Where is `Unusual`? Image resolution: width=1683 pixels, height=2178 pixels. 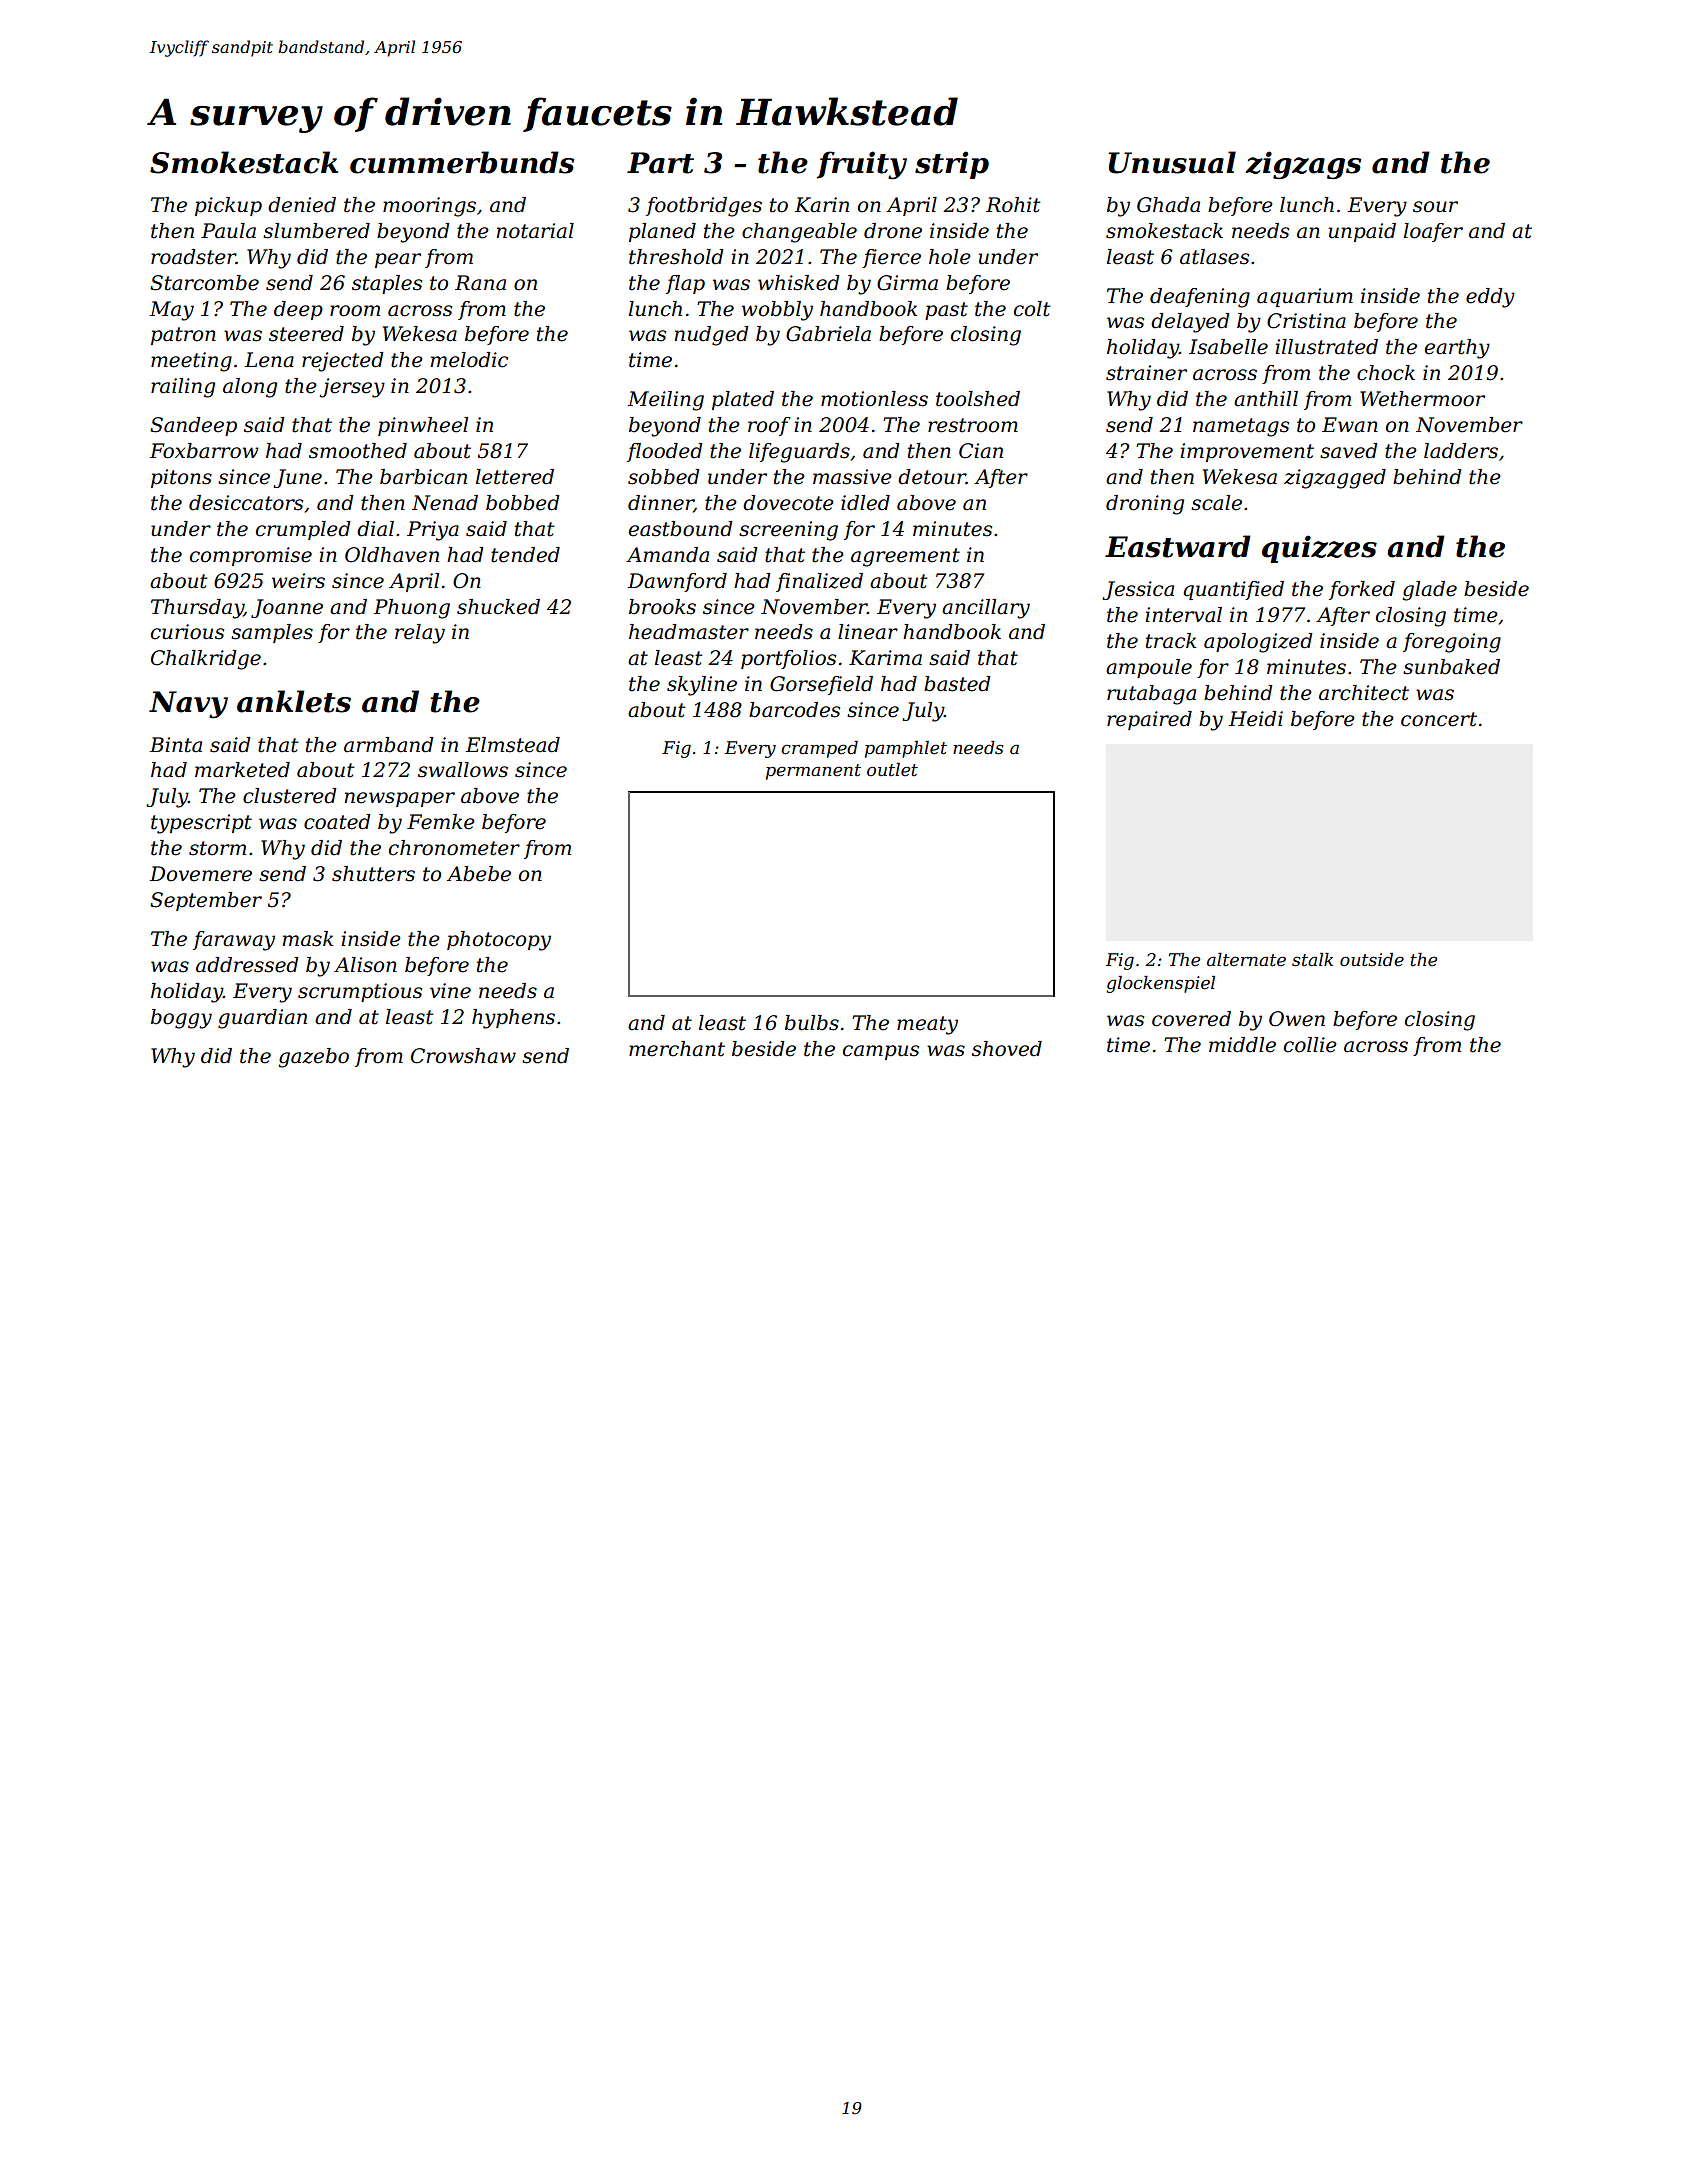 Unusual is located at coordinates (1172, 162).
